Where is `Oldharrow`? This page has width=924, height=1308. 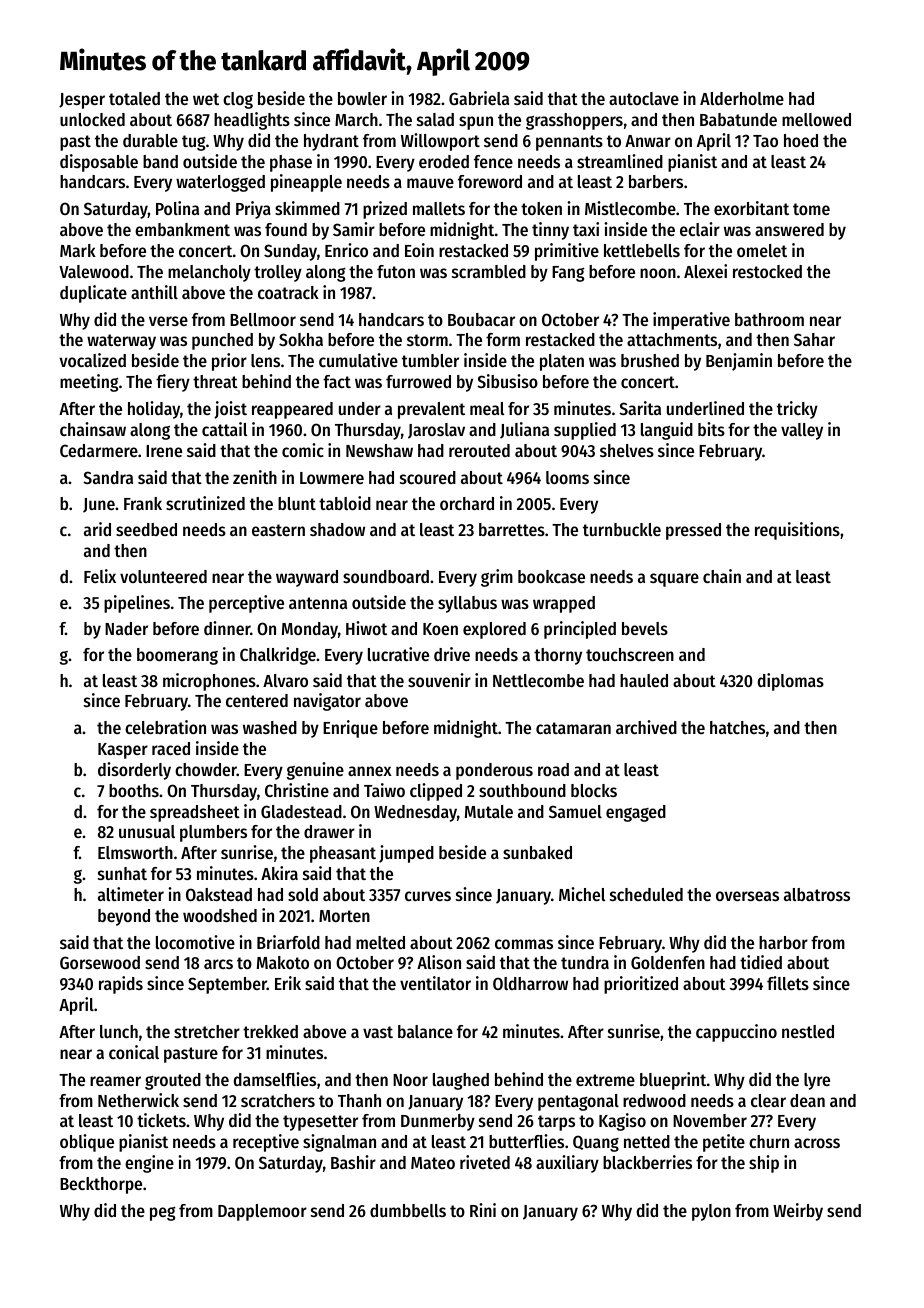 Oldharrow is located at coordinates (530, 983).
